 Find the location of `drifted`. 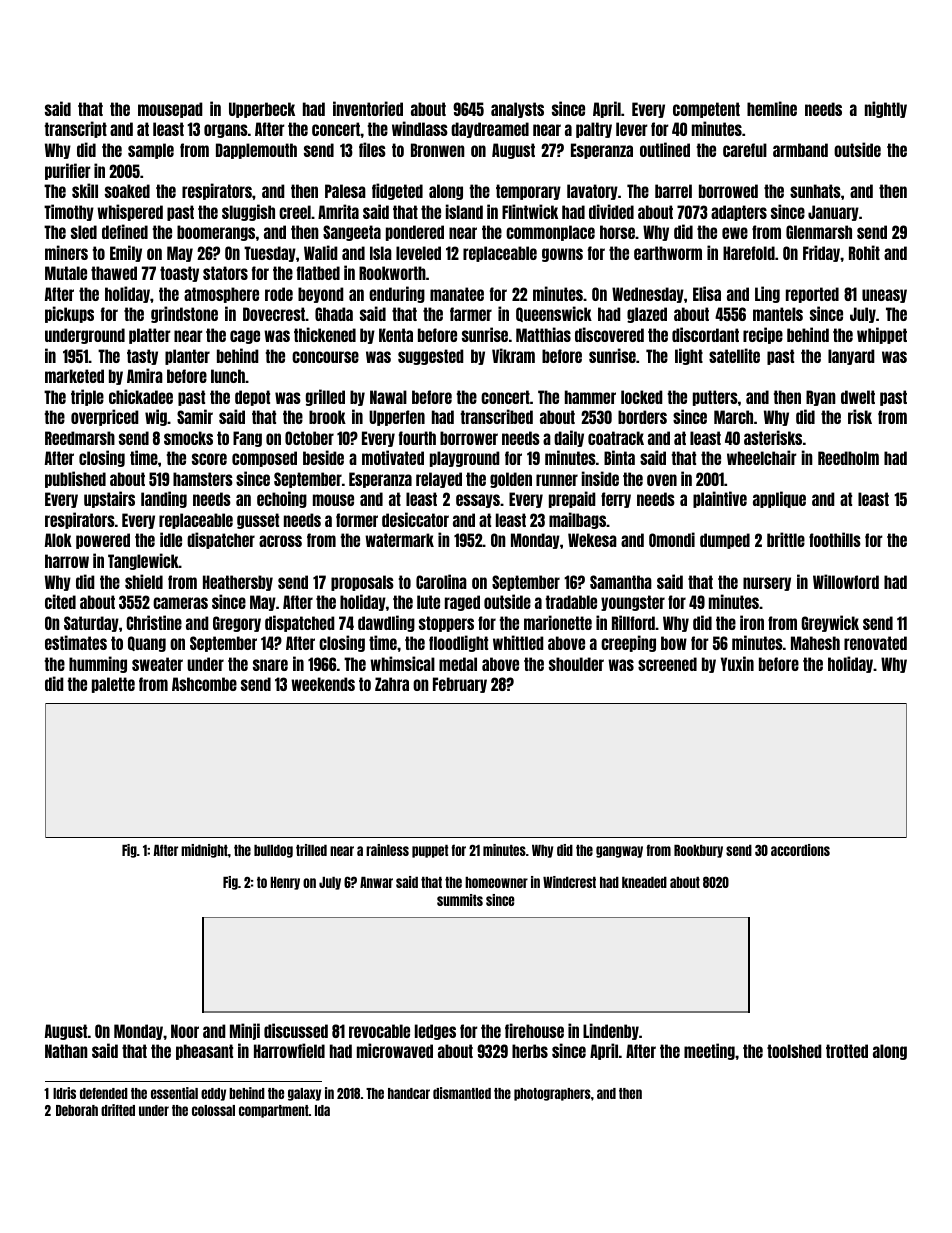

drifted is located at coordinates (118, 1110).
